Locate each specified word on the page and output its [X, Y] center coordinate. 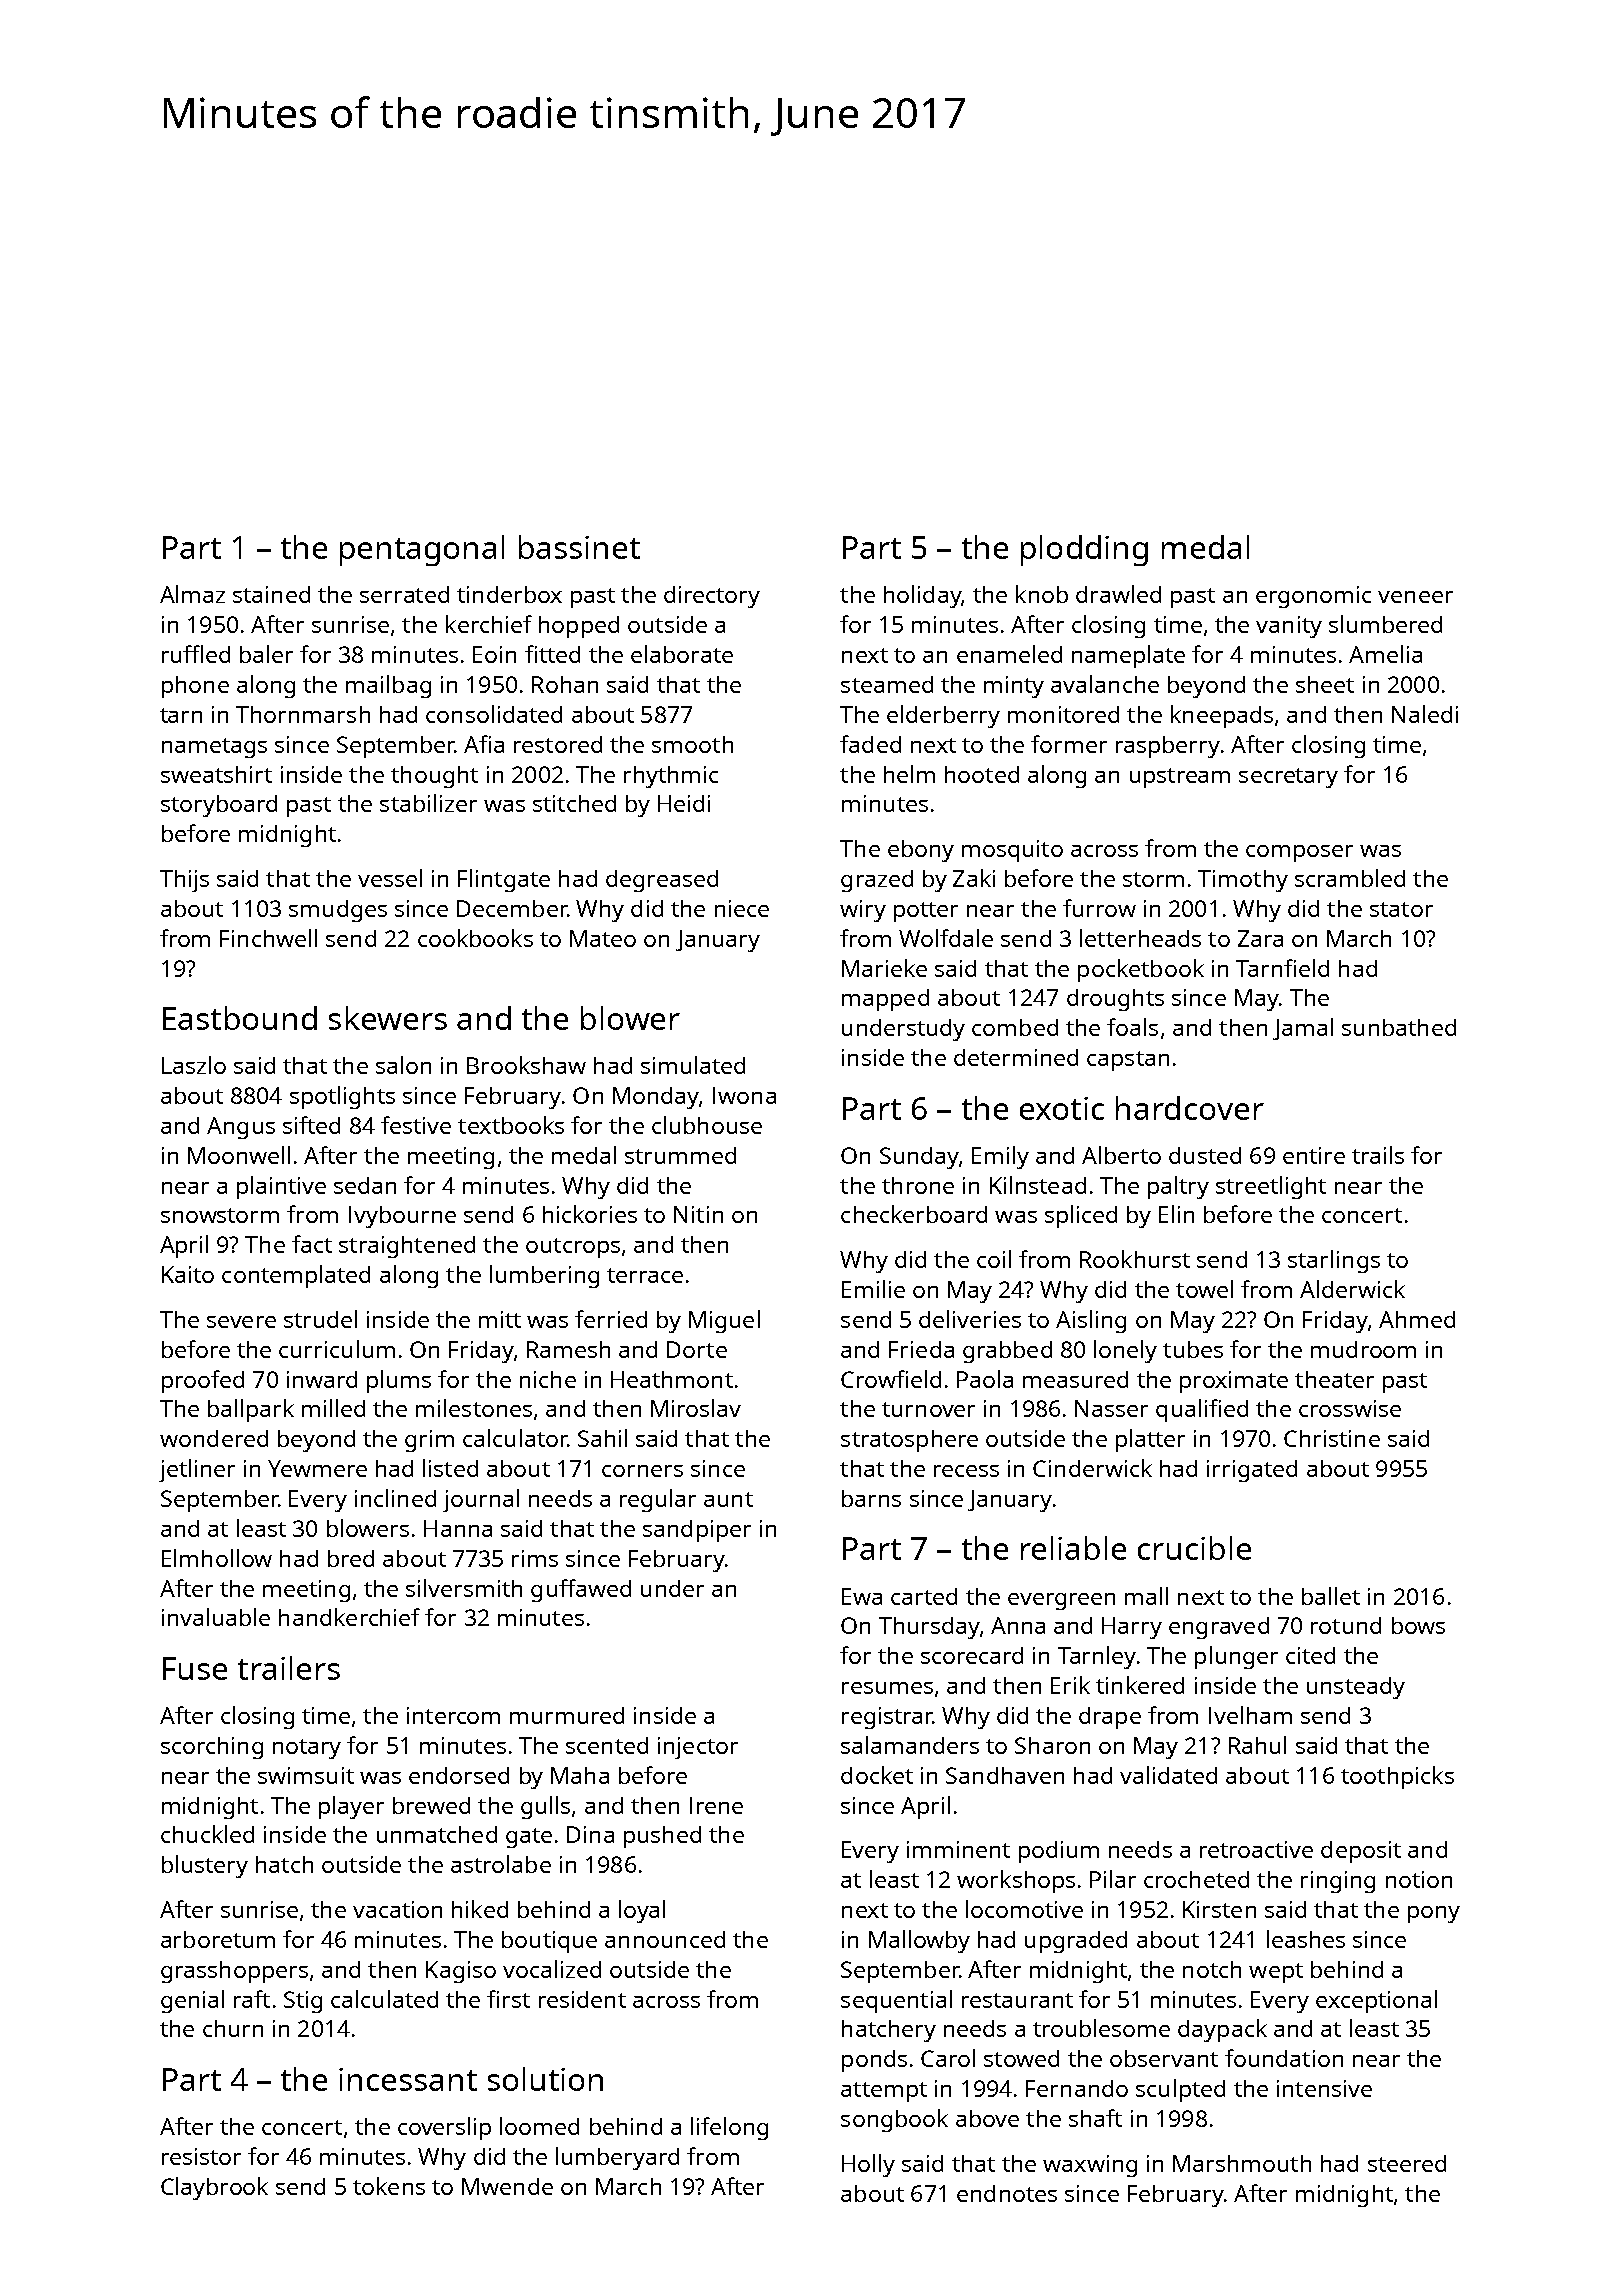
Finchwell [268, 938]
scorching [212, 1748]
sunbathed [1399, 1027]
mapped [885, 1000]
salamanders [910, 1745]
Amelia [1385, 654]
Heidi [684, 803]
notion [1419, 1879]
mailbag [388, 686]
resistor [201, 2156]
